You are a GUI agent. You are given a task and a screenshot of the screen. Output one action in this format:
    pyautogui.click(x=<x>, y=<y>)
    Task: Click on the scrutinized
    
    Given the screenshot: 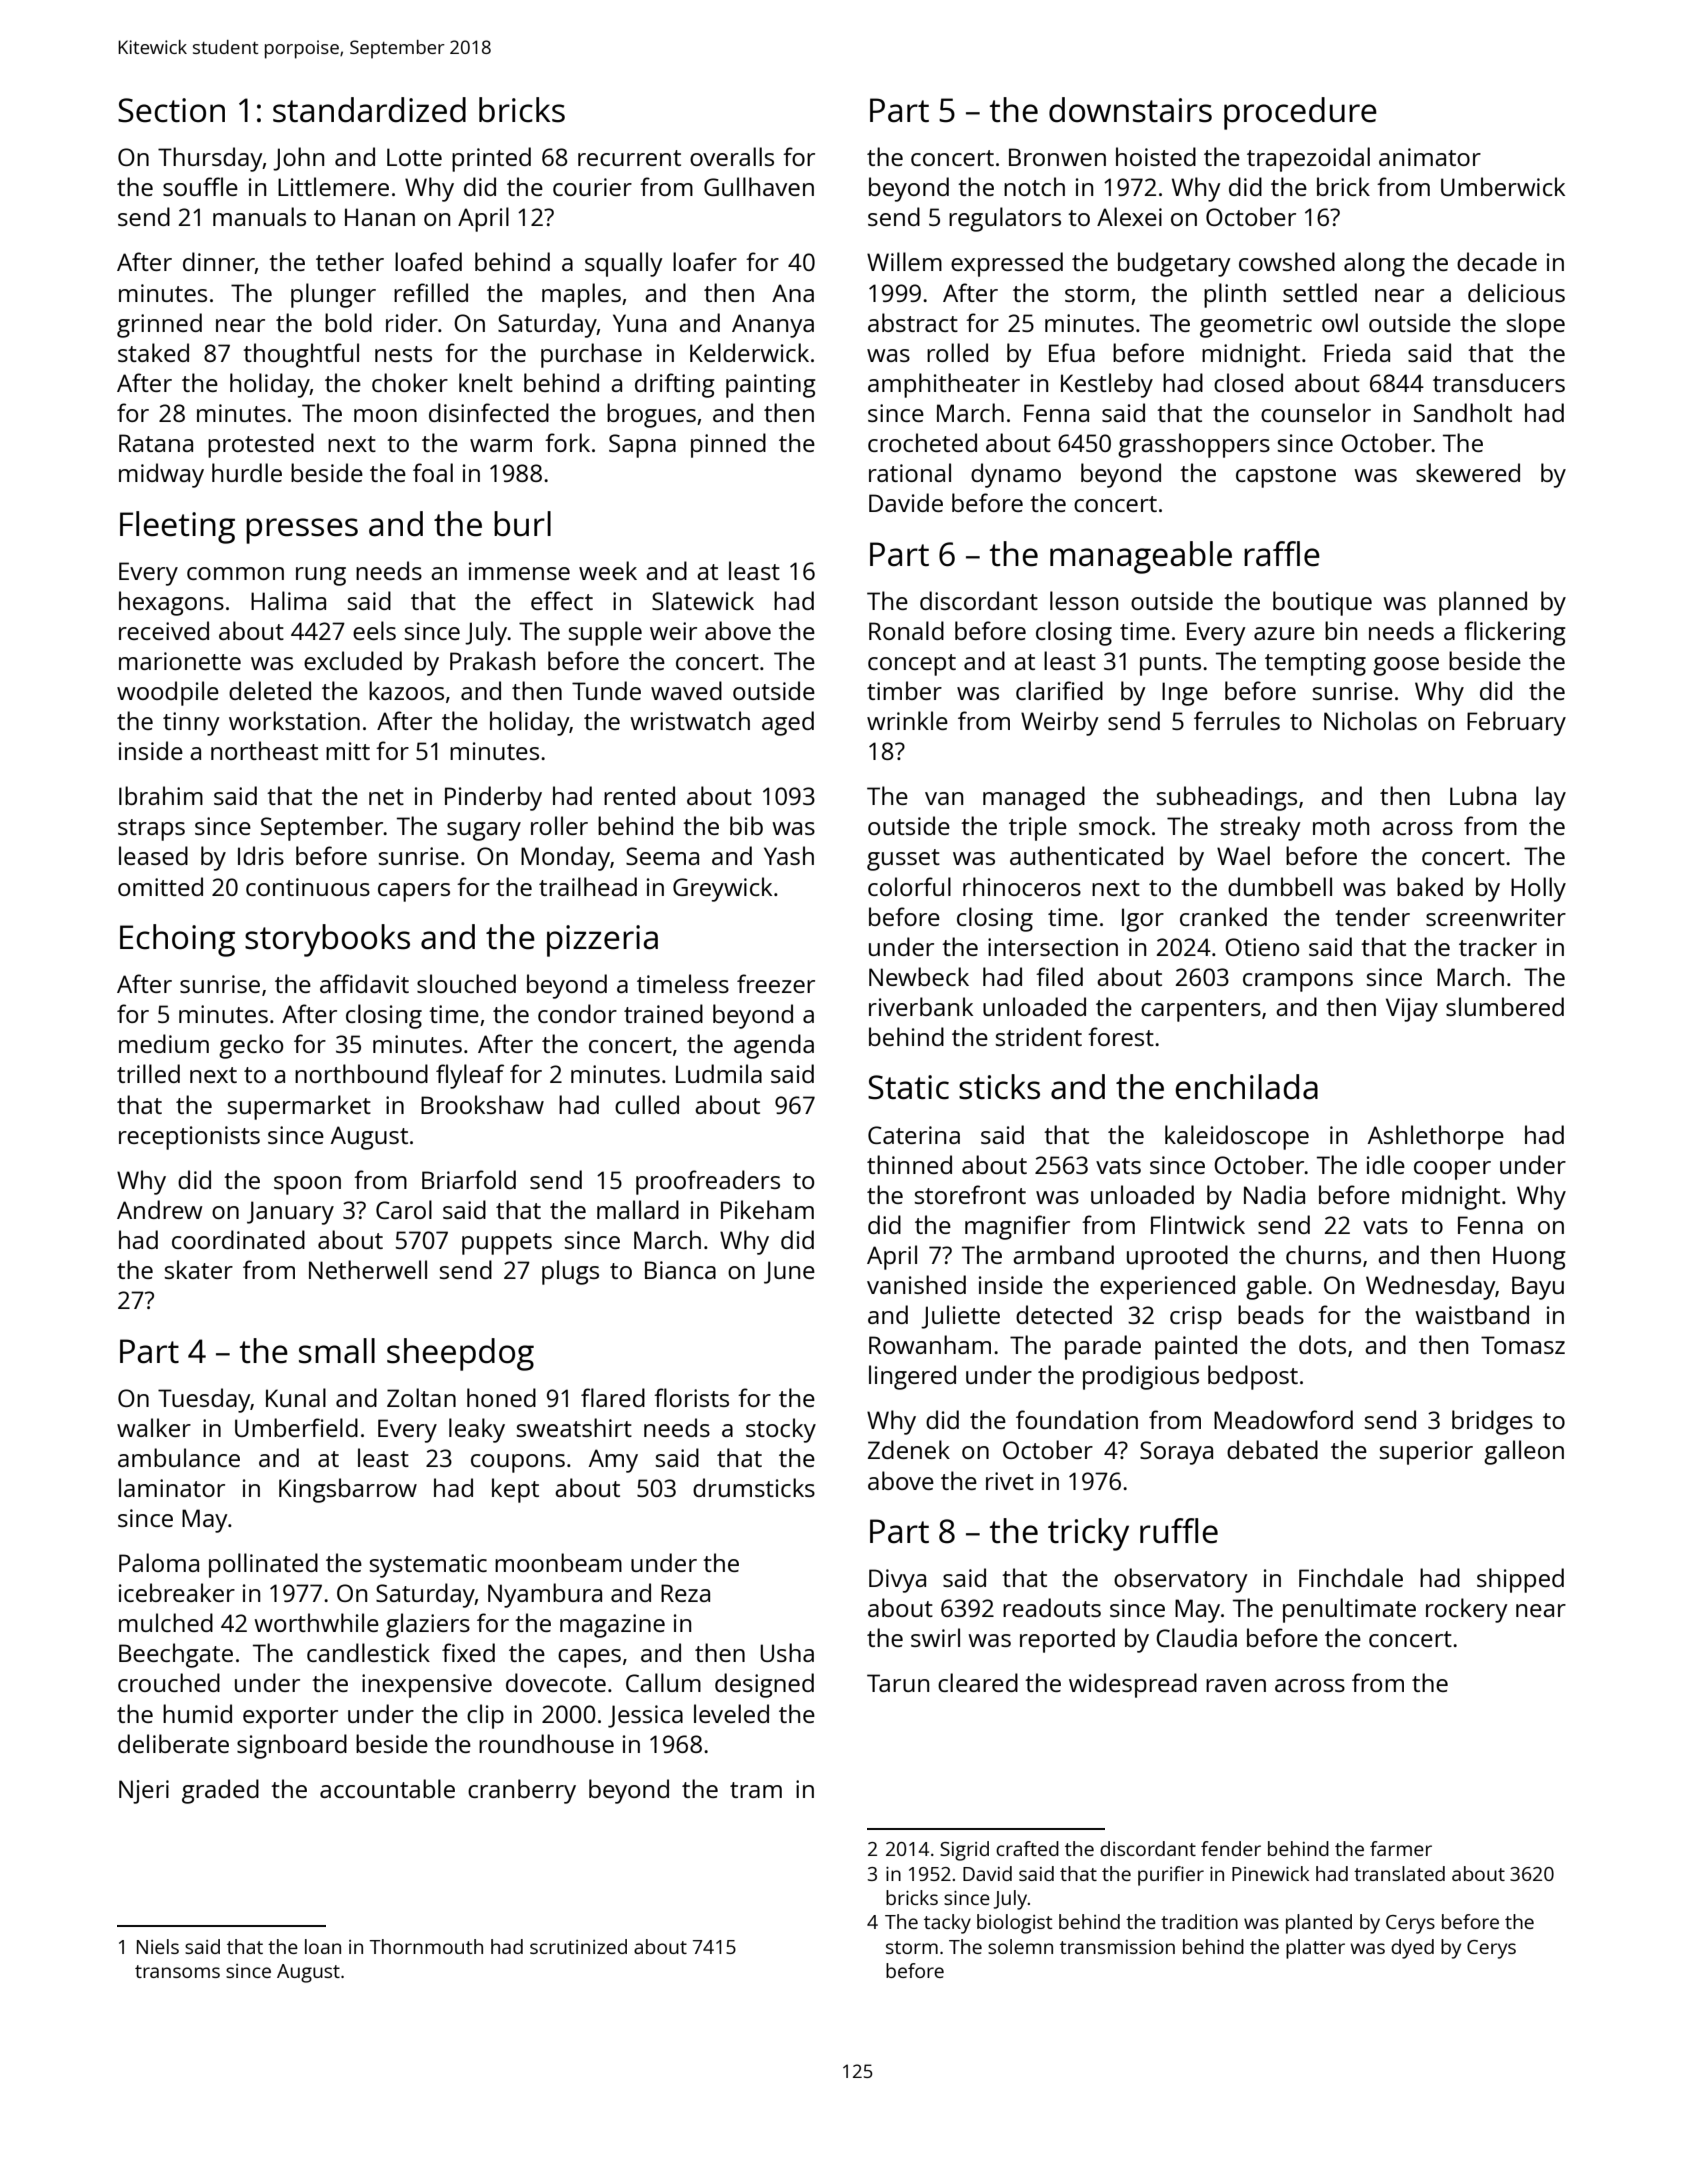 What is the action you would take?
    pyautogui.click(x=578, y=1946)
